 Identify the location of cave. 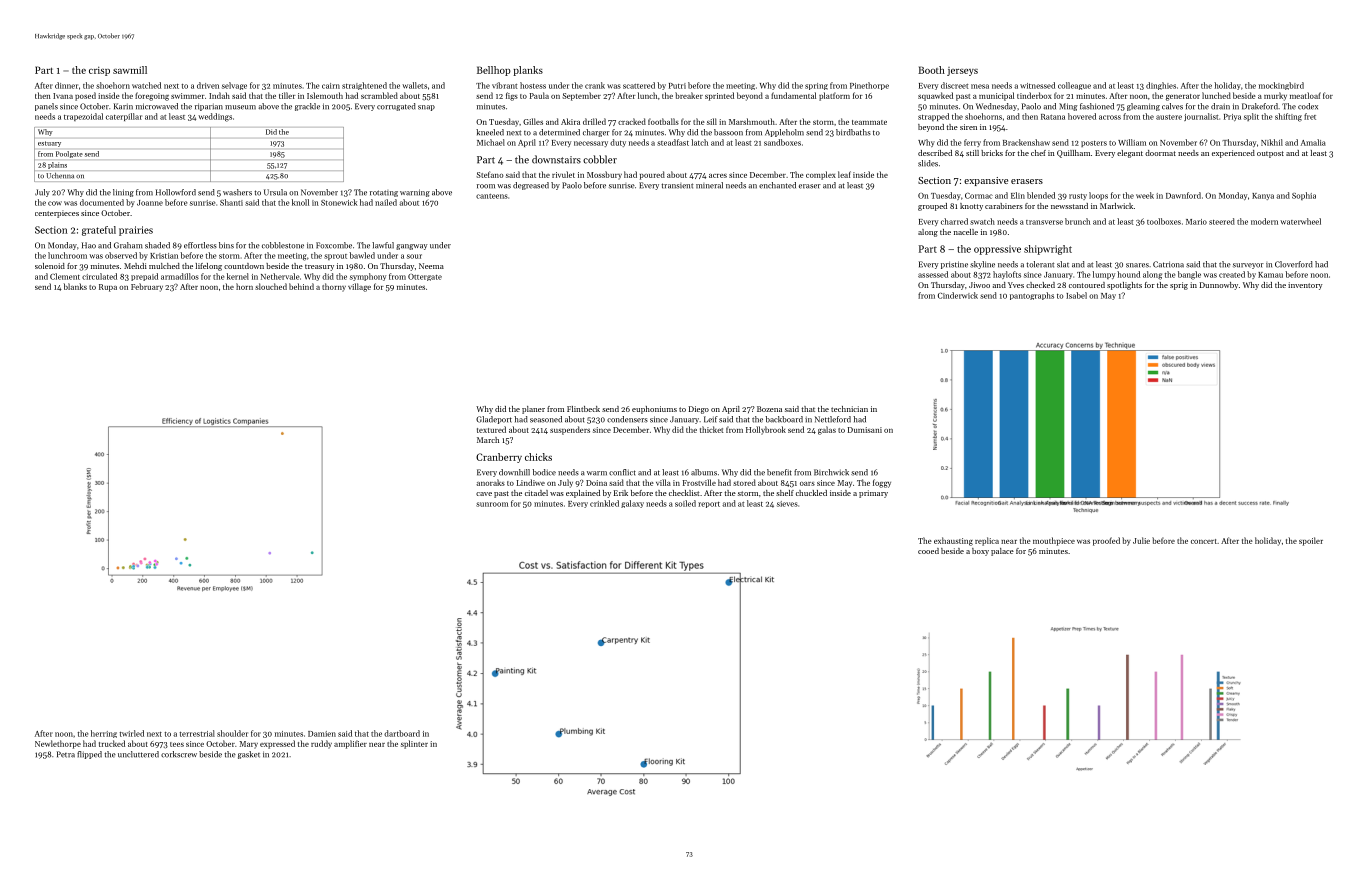
(484, 494).
